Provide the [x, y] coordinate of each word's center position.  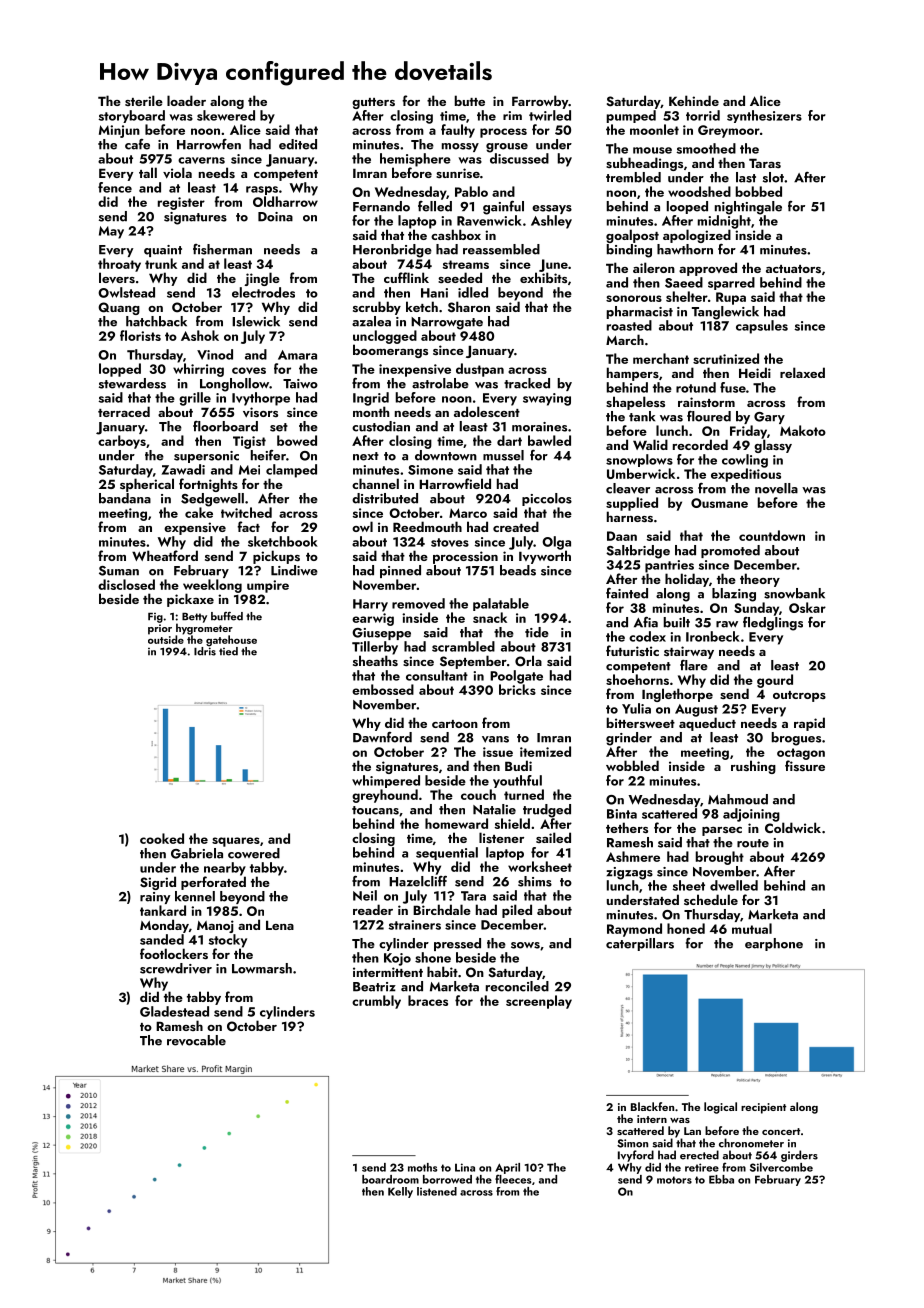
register [181, 203]
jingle [262, 279]
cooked [162, 838]
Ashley [551, 222]
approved [708, 269]
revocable [196, 1040]
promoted [730, 551]
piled [517, 911]
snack [490, 617]
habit [442, 971]
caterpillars [640, 944]
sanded [162, 939]
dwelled [734, 885]
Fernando [381, 206]
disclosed [126, 584]
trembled [633, 177]
